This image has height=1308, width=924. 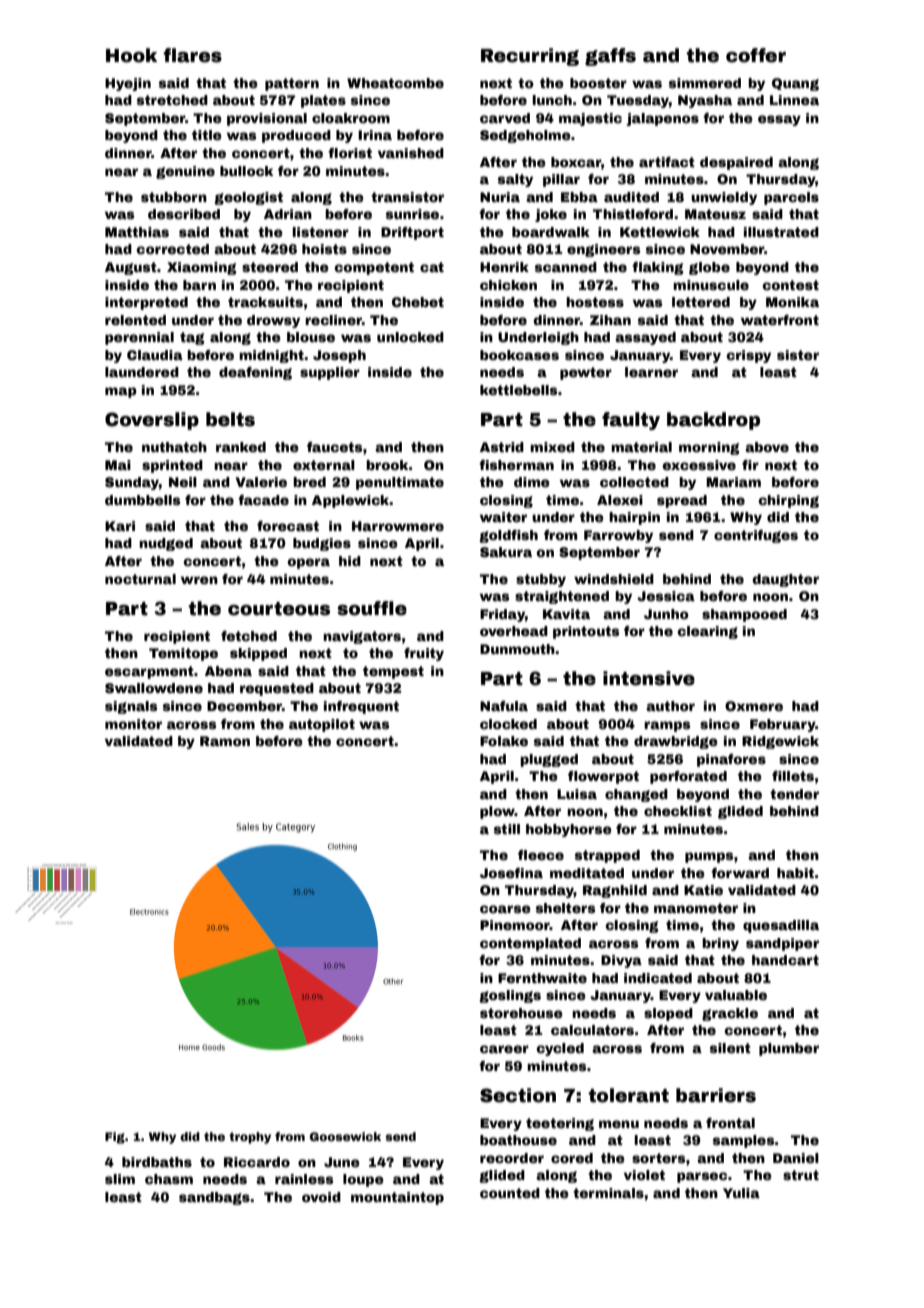 I want to click on Fig, so click(x=115, y=1138).
